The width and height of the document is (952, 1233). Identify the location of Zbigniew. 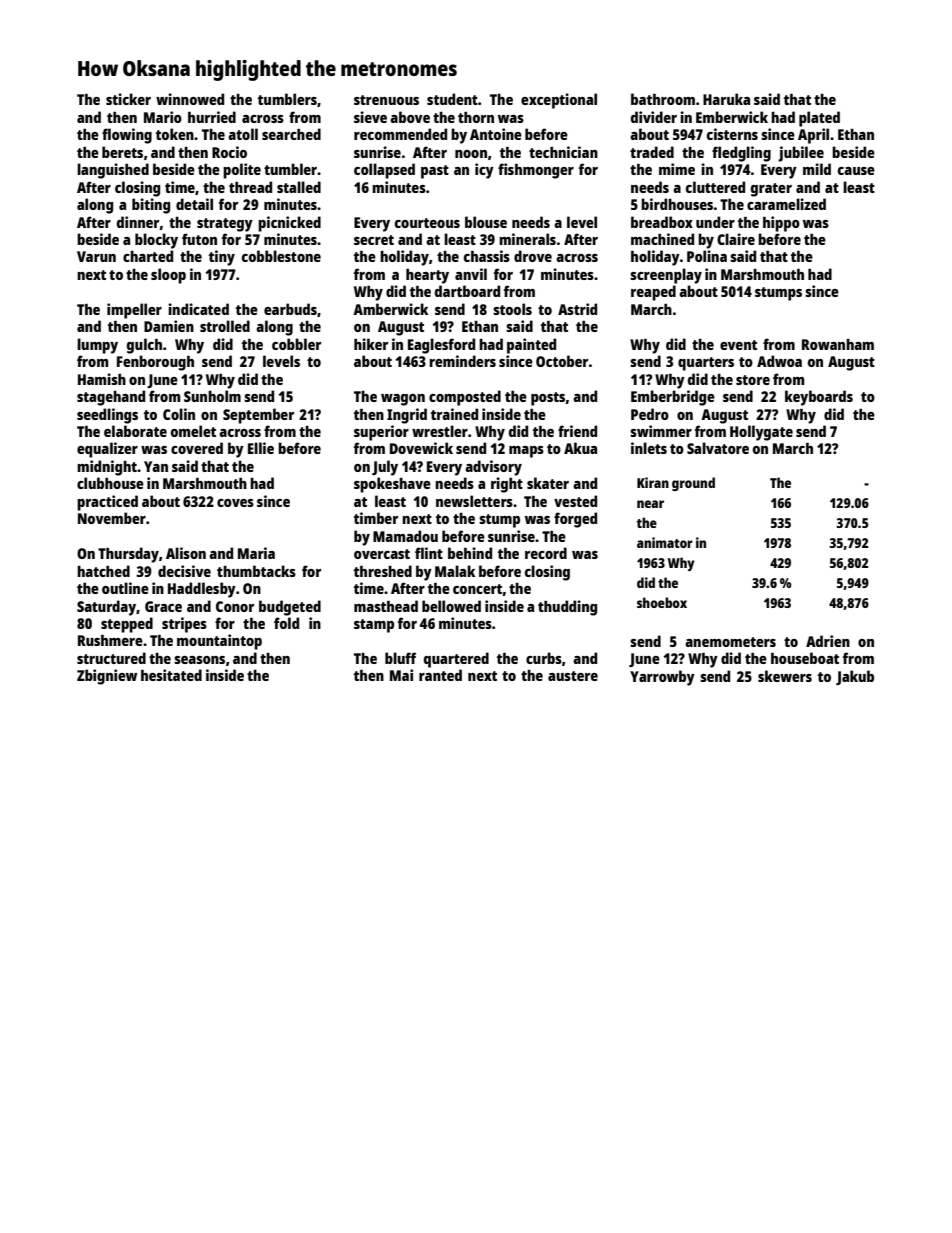
(107, 677).
